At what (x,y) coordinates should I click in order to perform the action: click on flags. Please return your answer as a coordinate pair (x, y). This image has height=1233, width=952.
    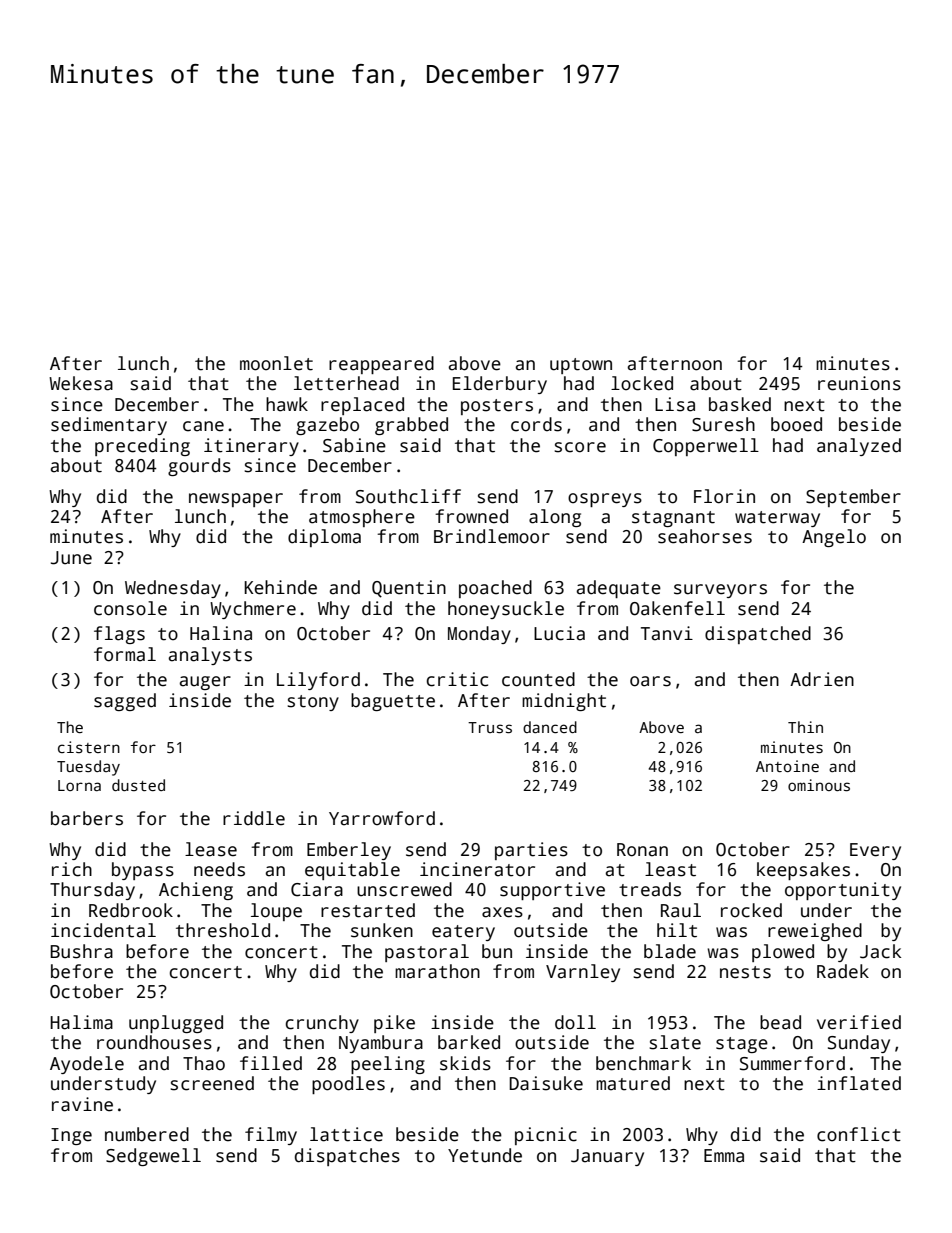
    Looking at the image, I should click on (119, 635).
